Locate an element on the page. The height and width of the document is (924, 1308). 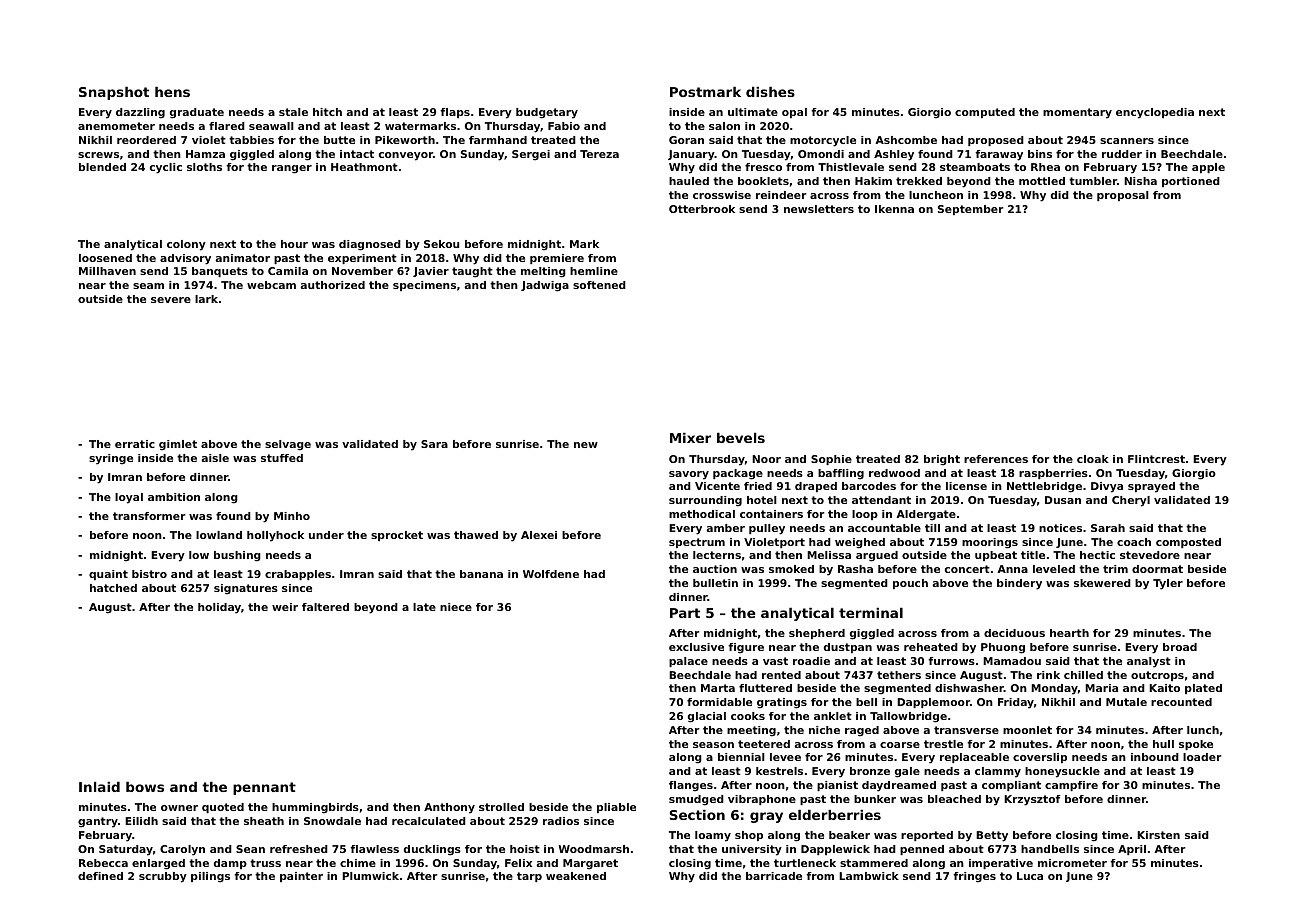
budgetary is located at coordinates (547, 113).
